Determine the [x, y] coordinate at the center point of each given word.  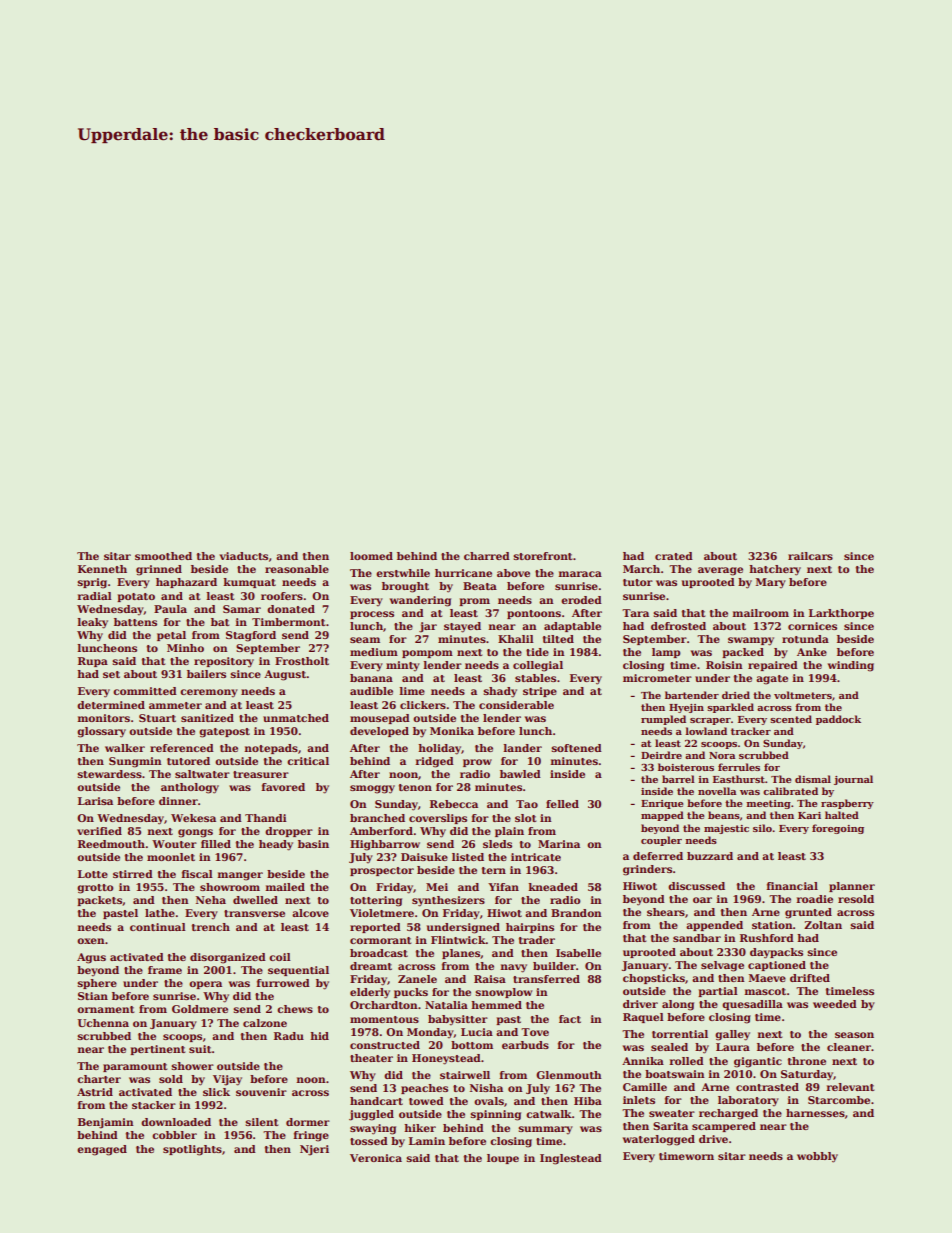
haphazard [186, 583]
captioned [777, 966]
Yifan [503, 887]
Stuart [157, 718]
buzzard [710, 856]
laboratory [748, 1101]
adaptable [572, 627]
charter [99, 1079]
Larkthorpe [841, 614]
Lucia [477, 1032]
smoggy [372, 789]
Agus [91, 958]
